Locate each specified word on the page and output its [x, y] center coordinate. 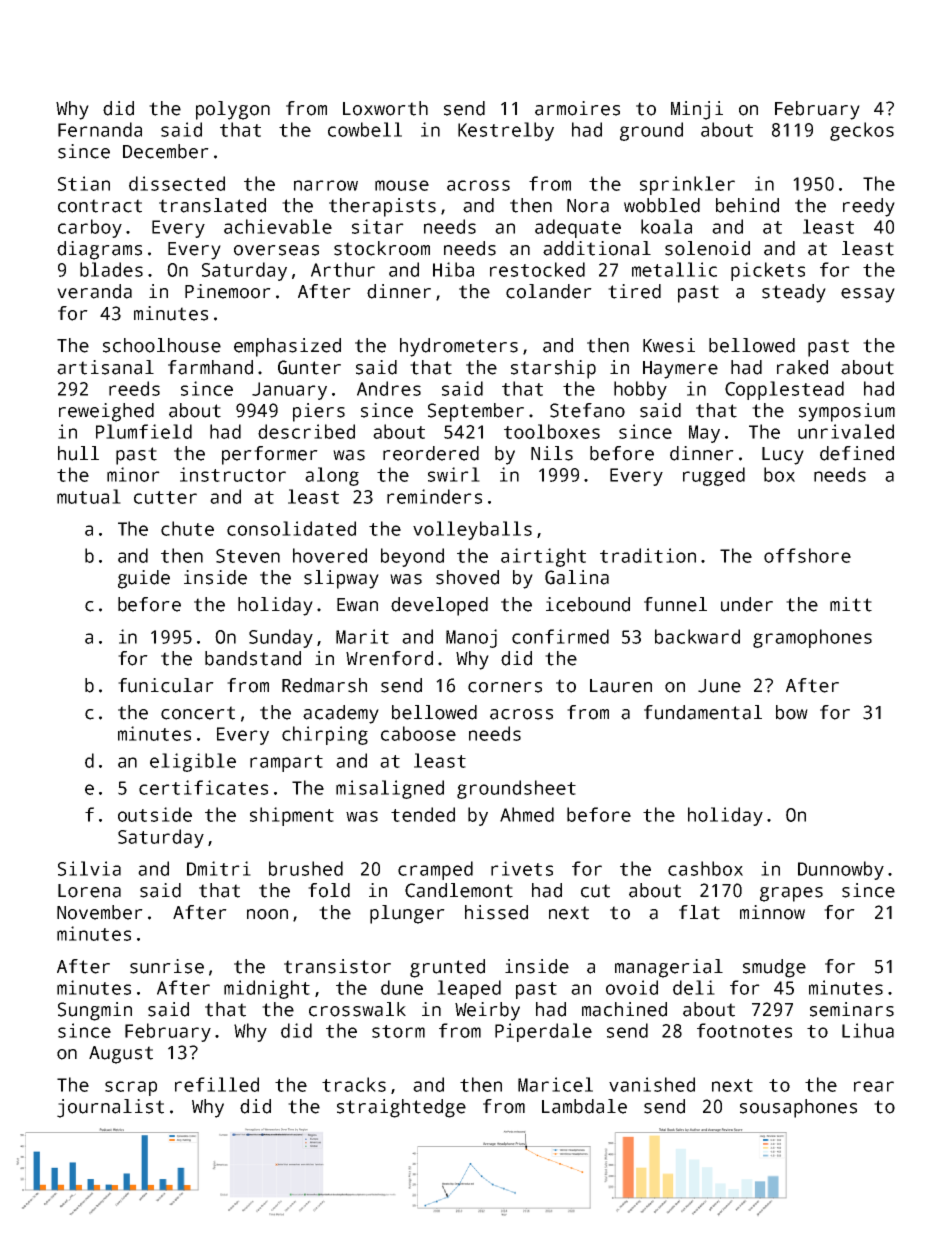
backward [697, 636]
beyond [412, 557]
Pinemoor [228, 291]
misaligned [390, 789]
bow [792, 712]
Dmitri [219, 868]
